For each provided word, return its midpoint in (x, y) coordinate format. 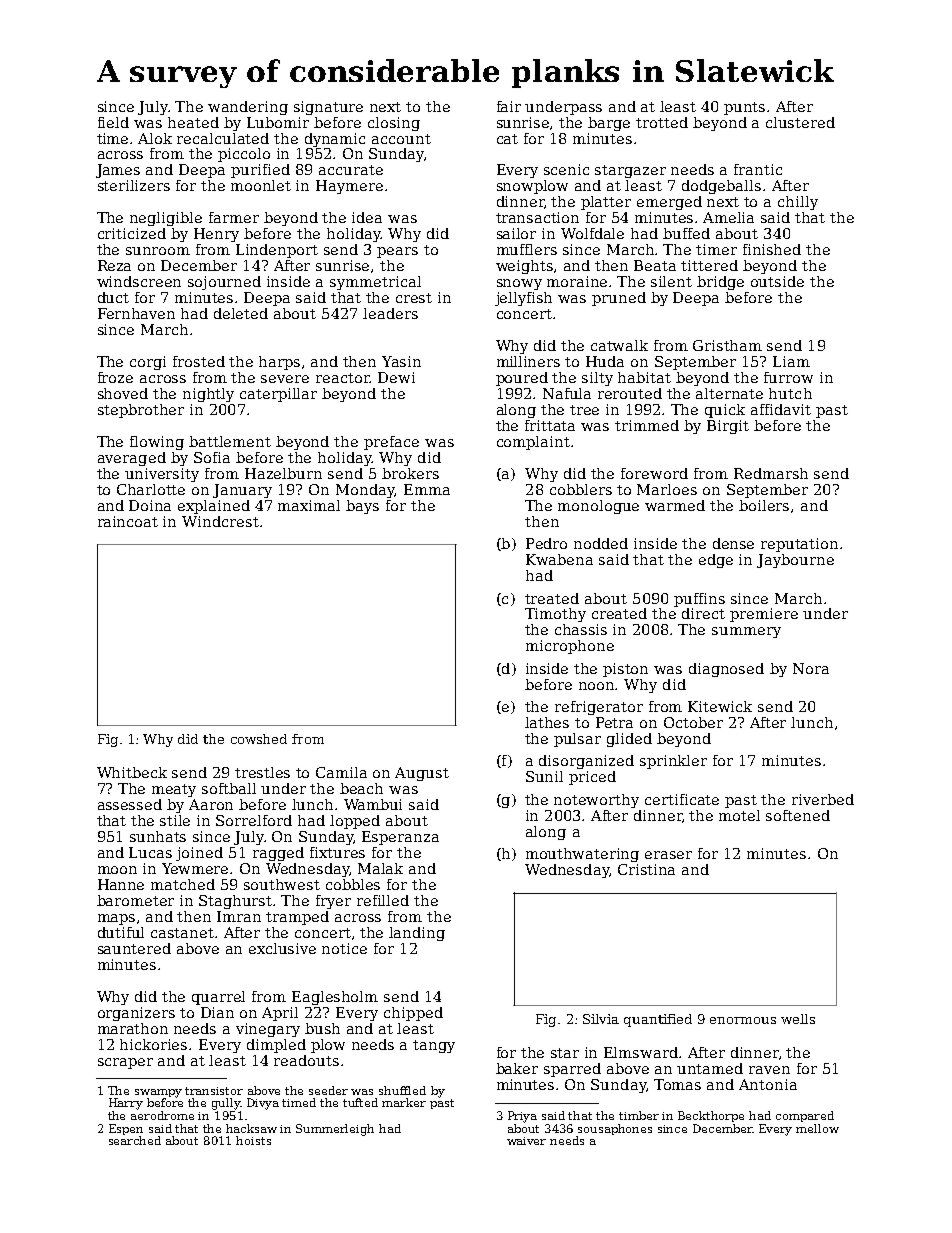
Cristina (646, 869)
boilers (764, 505)
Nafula (567, 393)
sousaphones (615, 1129)
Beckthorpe (711, 1116)
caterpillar (278, 395)
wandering (248, 108)
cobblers (581, 489)
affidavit (781, 409)
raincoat (128, 521)
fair (509, 106)
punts (744, 108)
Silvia (601, 1019)
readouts (306, 1060)
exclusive (282, 948)
